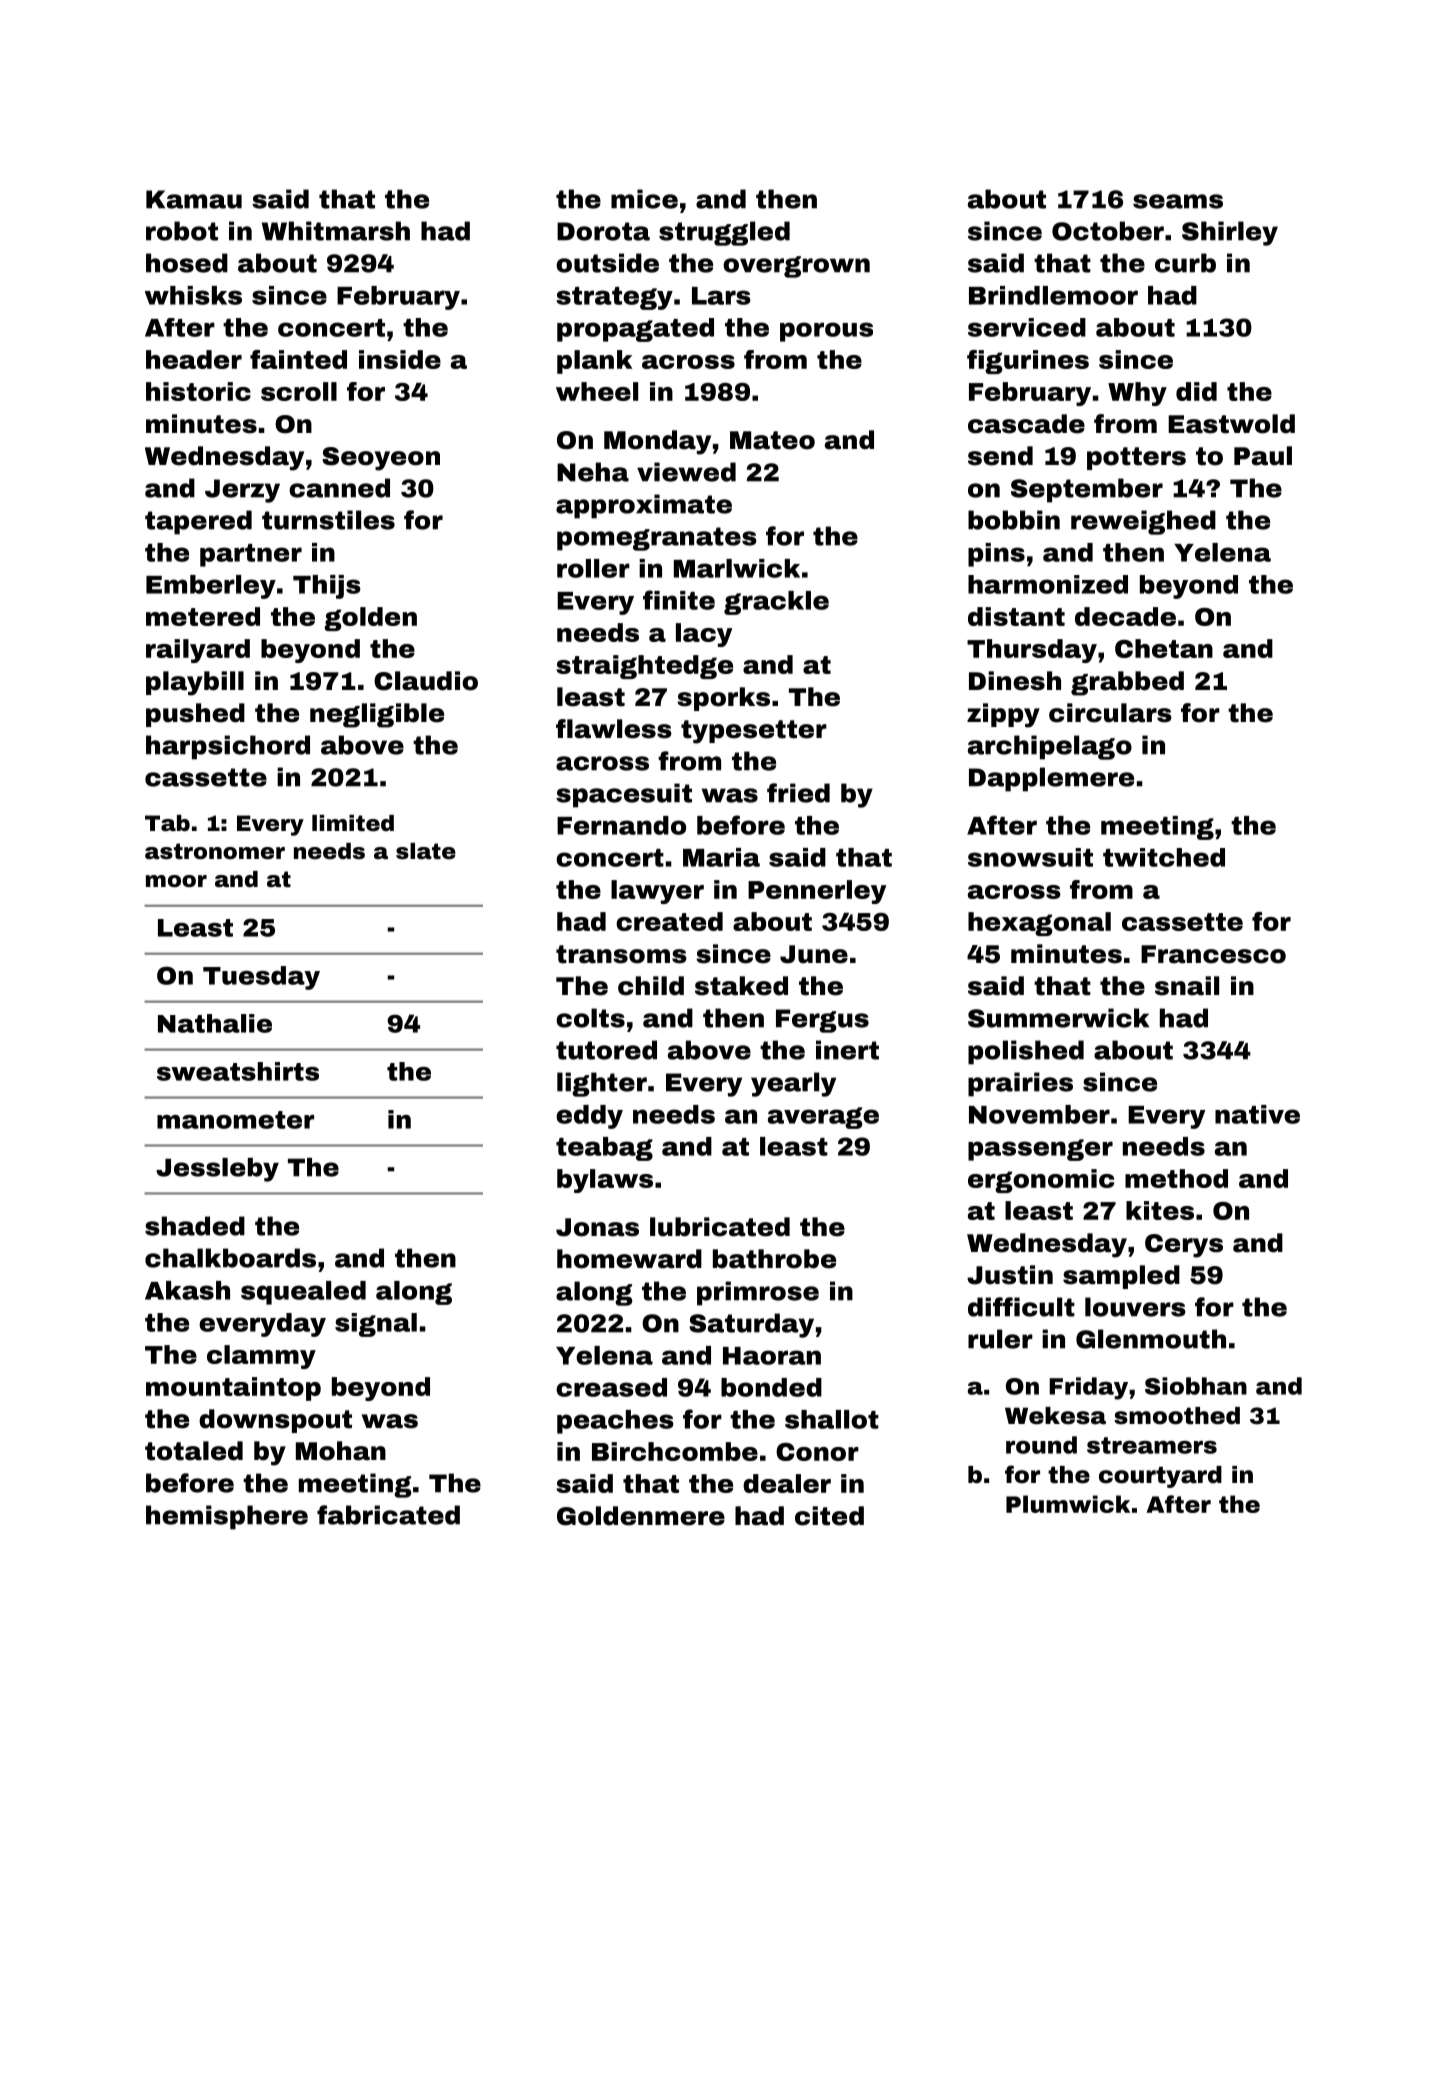 This screenshot has height=2100, width=1450. Describe the element at coordinates (195, 1226) in the screenshot. I see `shaded` at that location.
